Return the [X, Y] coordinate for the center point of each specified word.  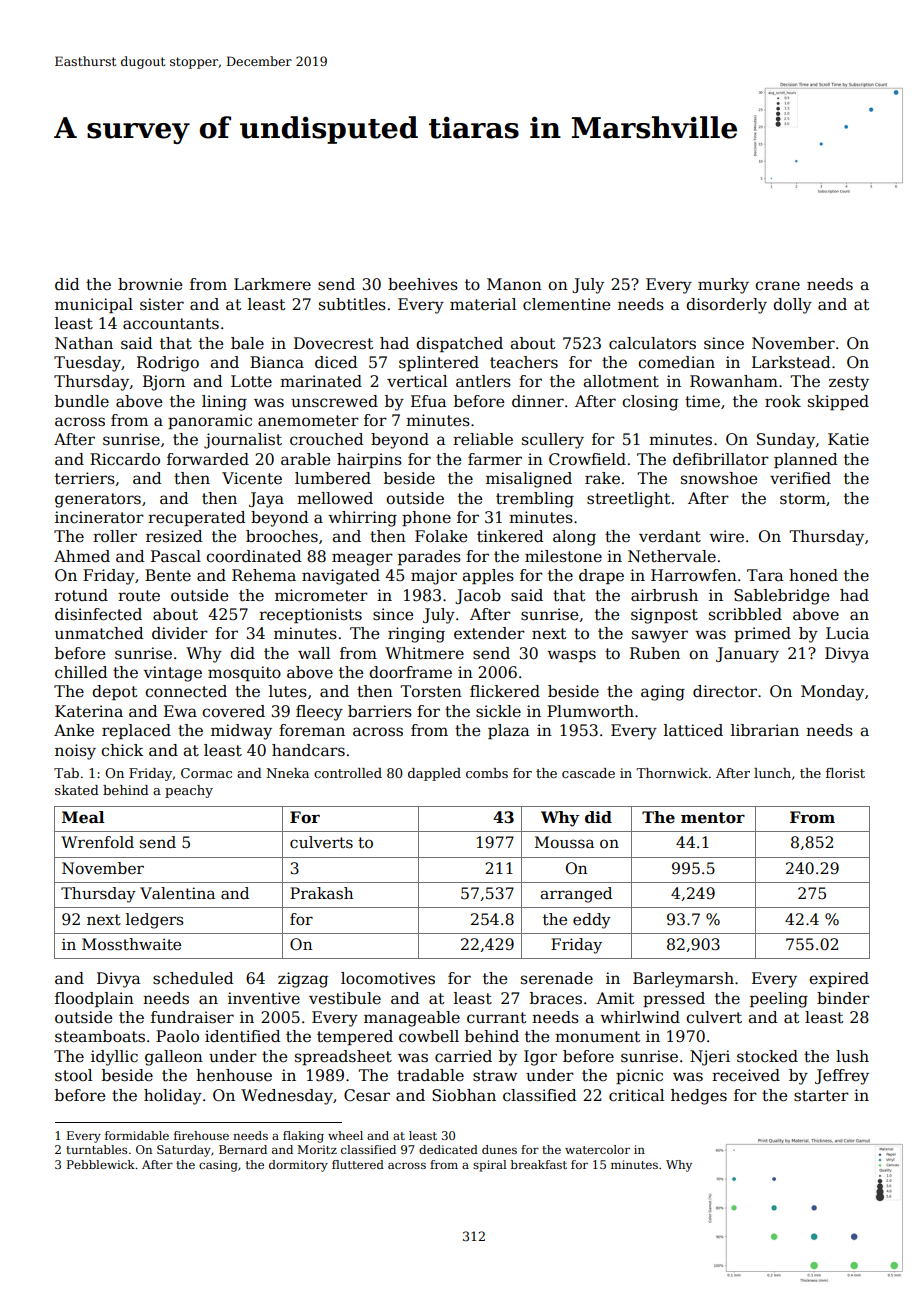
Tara [765, 575]
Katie [848, 439]
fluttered [358, 1164]
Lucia [847, 633]
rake [602, 478]
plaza [508, 731]
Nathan [84, 343]
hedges [699, 1097]
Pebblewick [101, 1164]
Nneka [287, 773]
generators [98, 500]
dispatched [459, 344]
